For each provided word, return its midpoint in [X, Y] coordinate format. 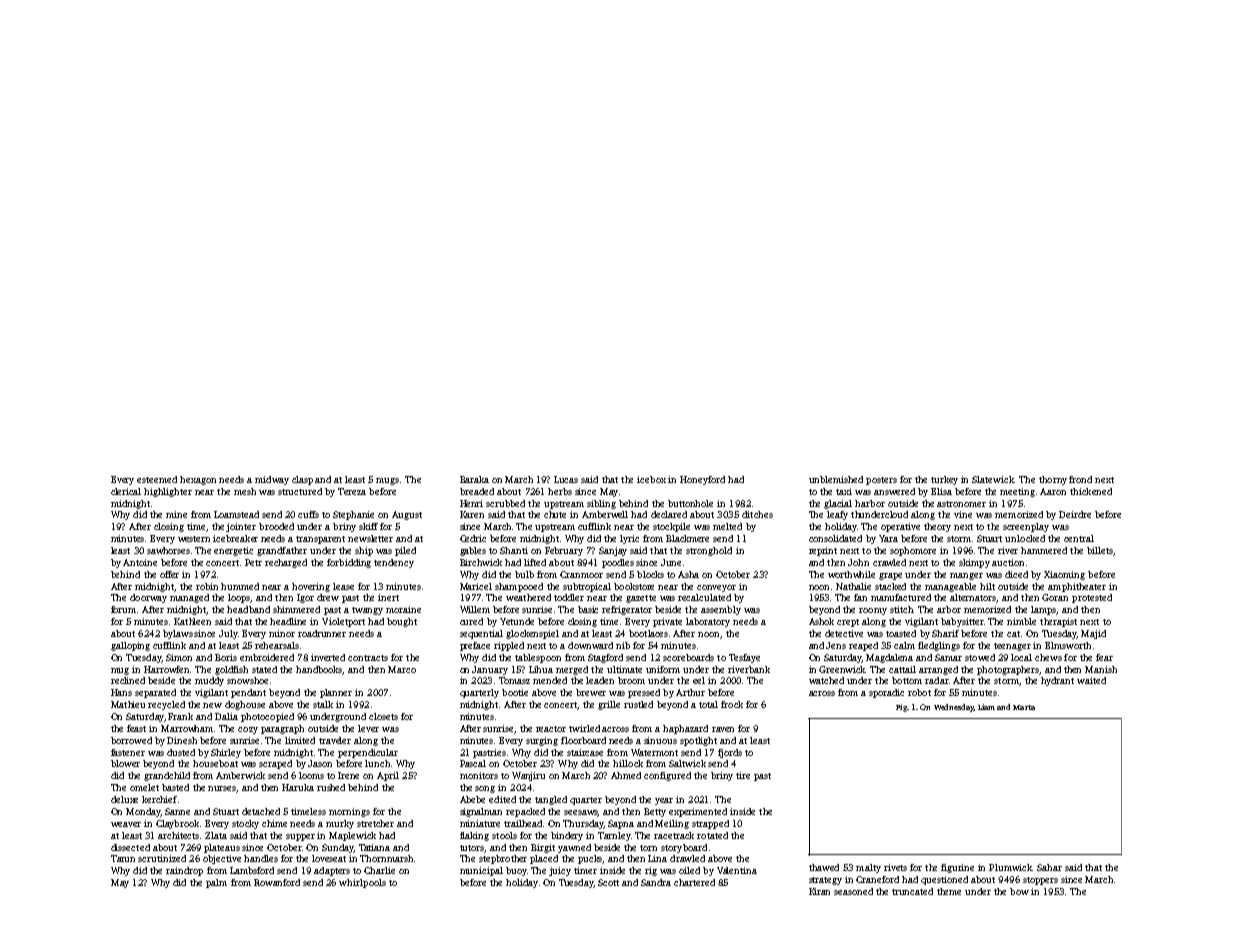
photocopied [267, 717]
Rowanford [277, 882]
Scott [608, 882]
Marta [1024, 707]
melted [727, 526]
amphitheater [1077, 587]
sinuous [660, 740]
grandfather [282, 551]
